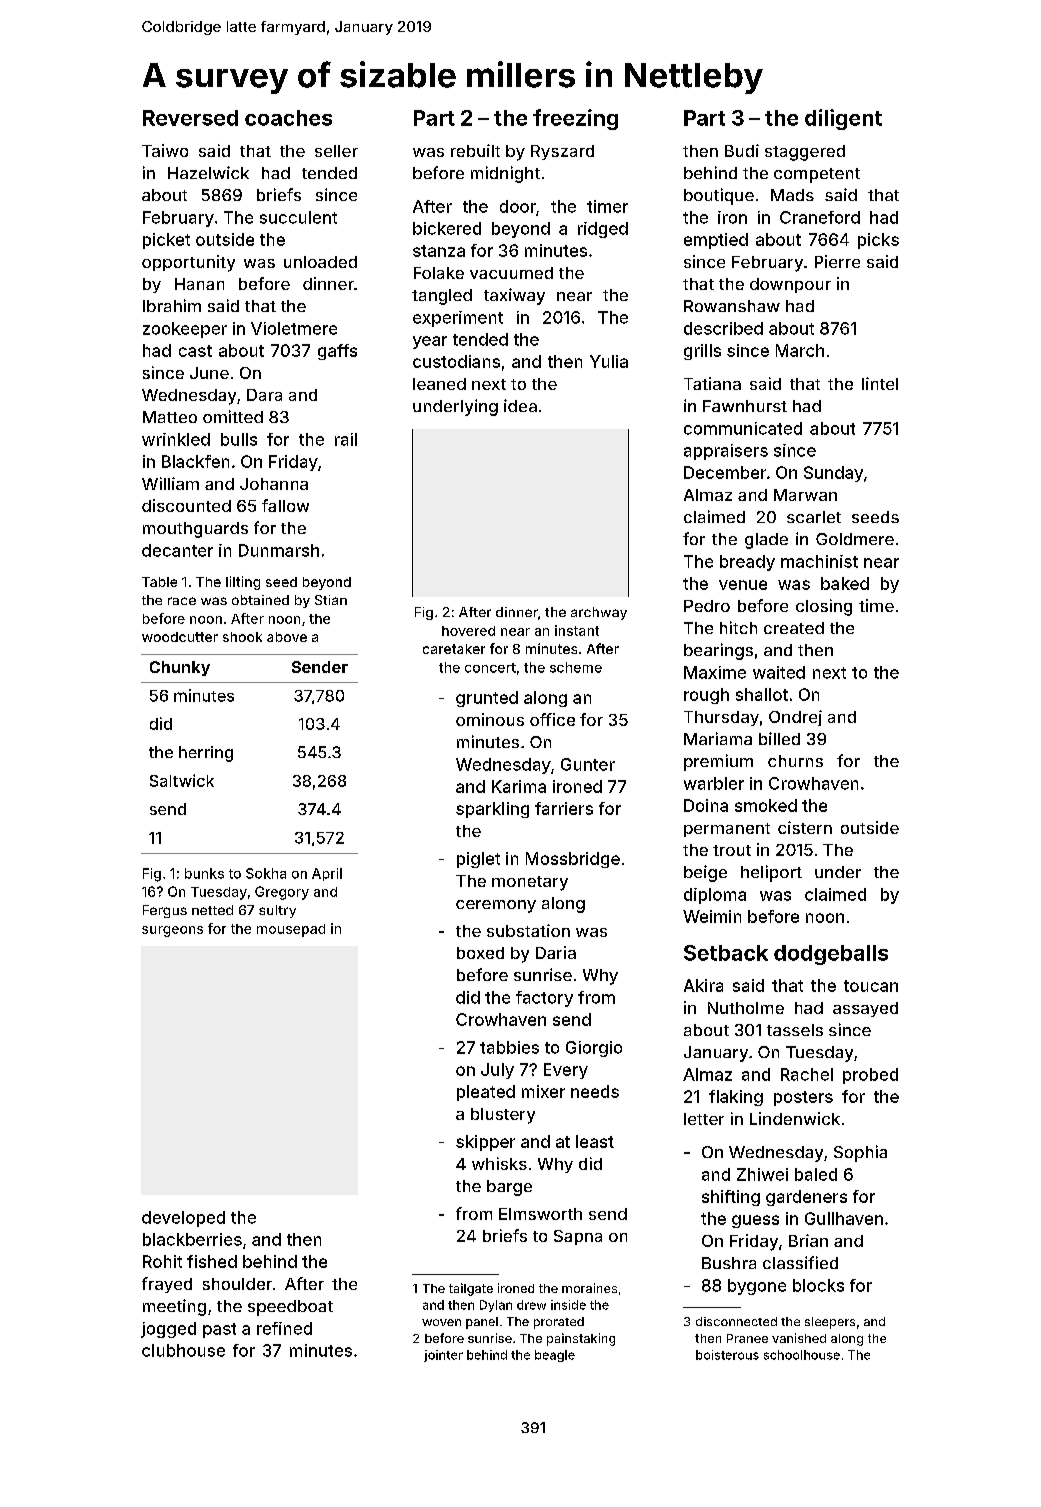  What do you see at coordinates (566, 1071) in the screenshot?
I see `Every` at bounding box center [566, 1071].
